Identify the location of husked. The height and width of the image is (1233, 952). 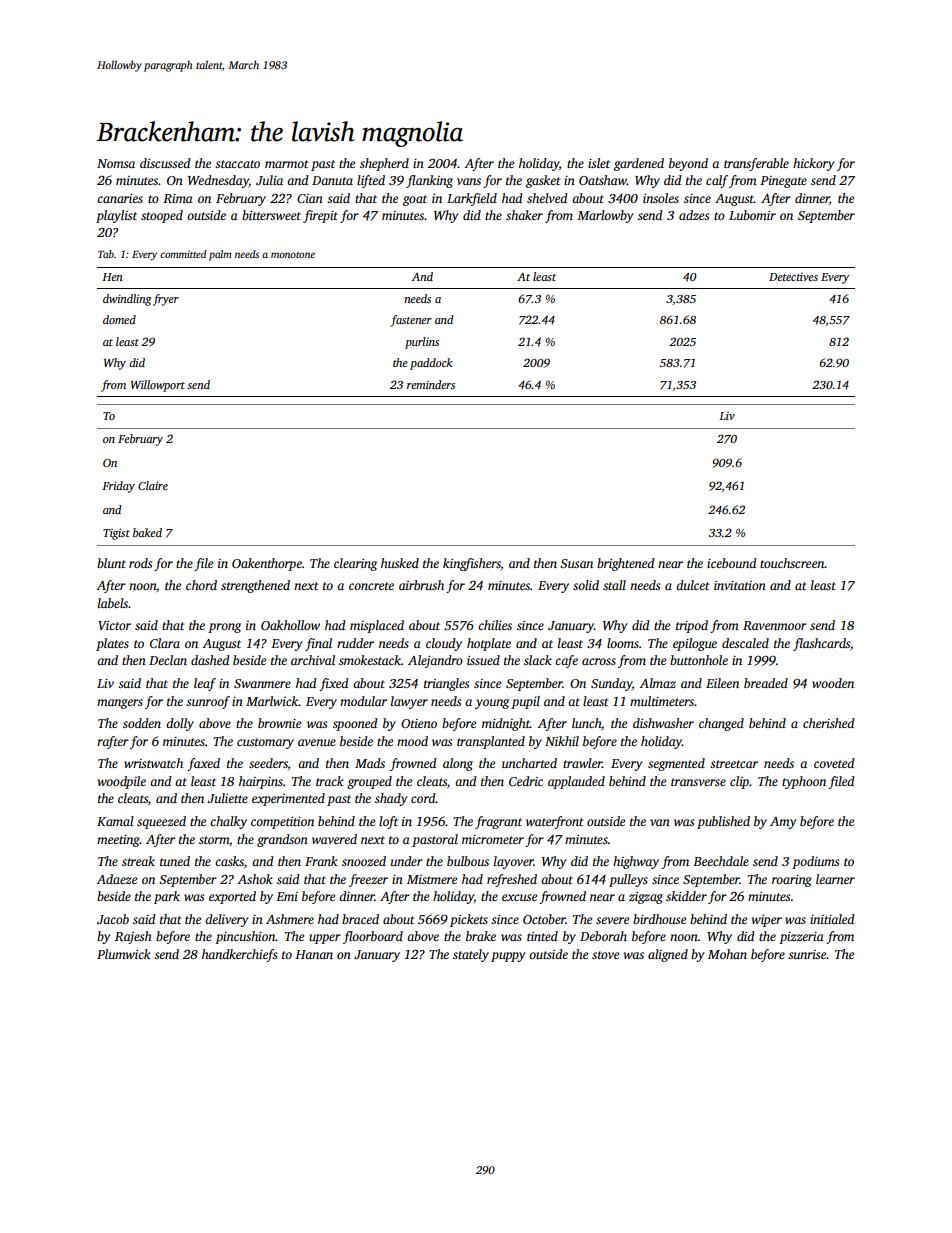
(400, 563).
